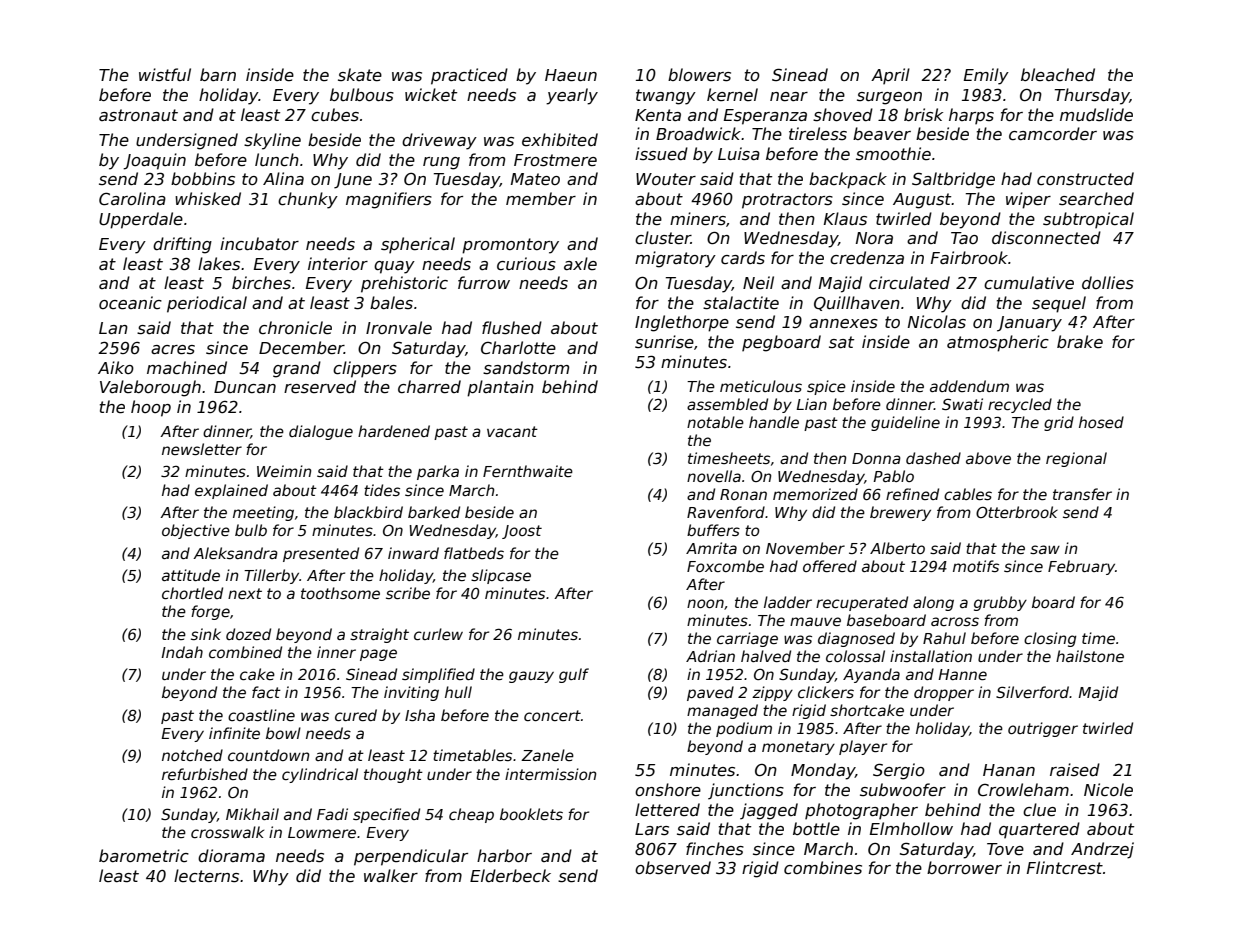  What do you see at coordinates (976, 566) in the screenshot?
I see `motifs` at bounding box center [976, 566].
